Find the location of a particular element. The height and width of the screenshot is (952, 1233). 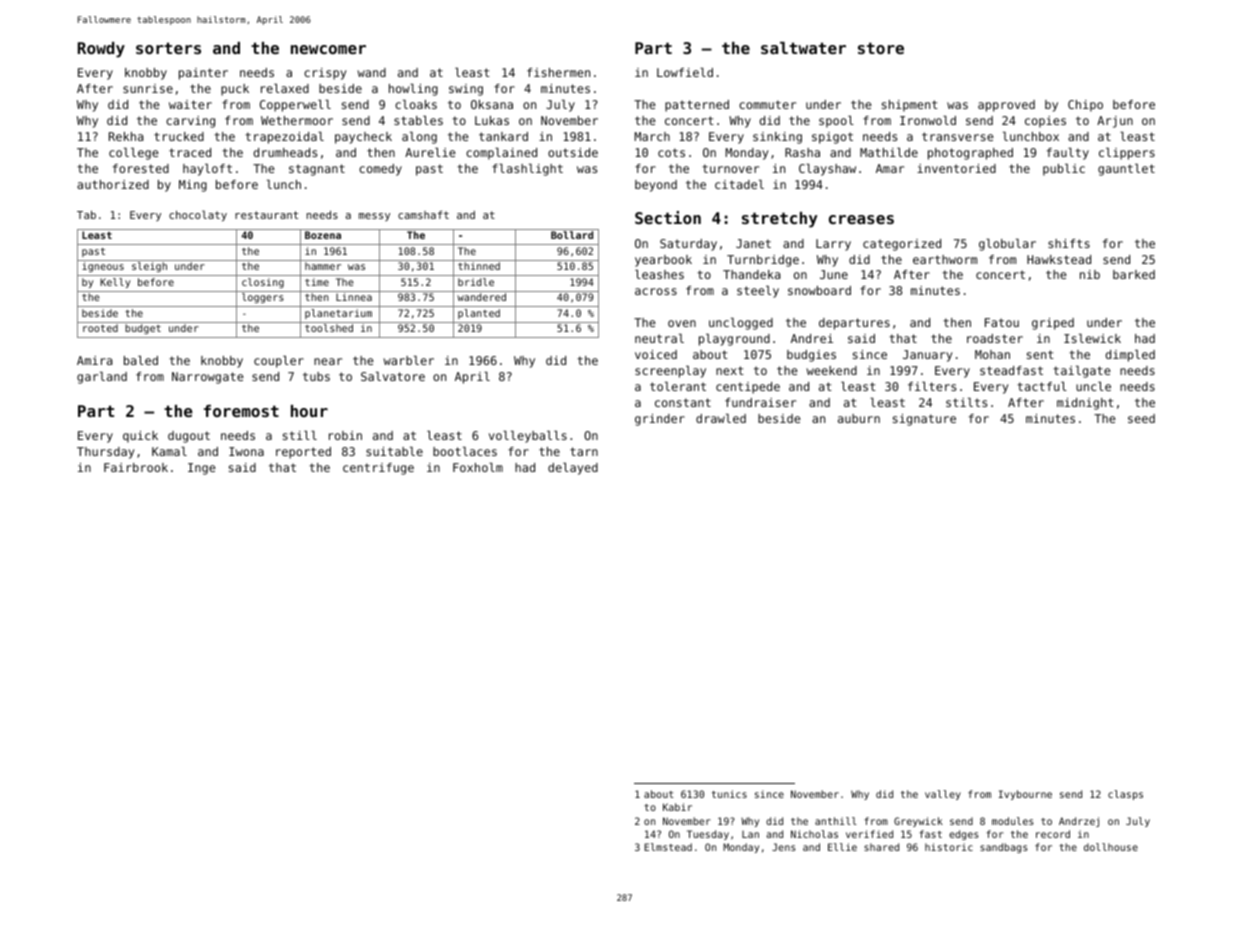

sorters is located at coordinates (168, 48).
